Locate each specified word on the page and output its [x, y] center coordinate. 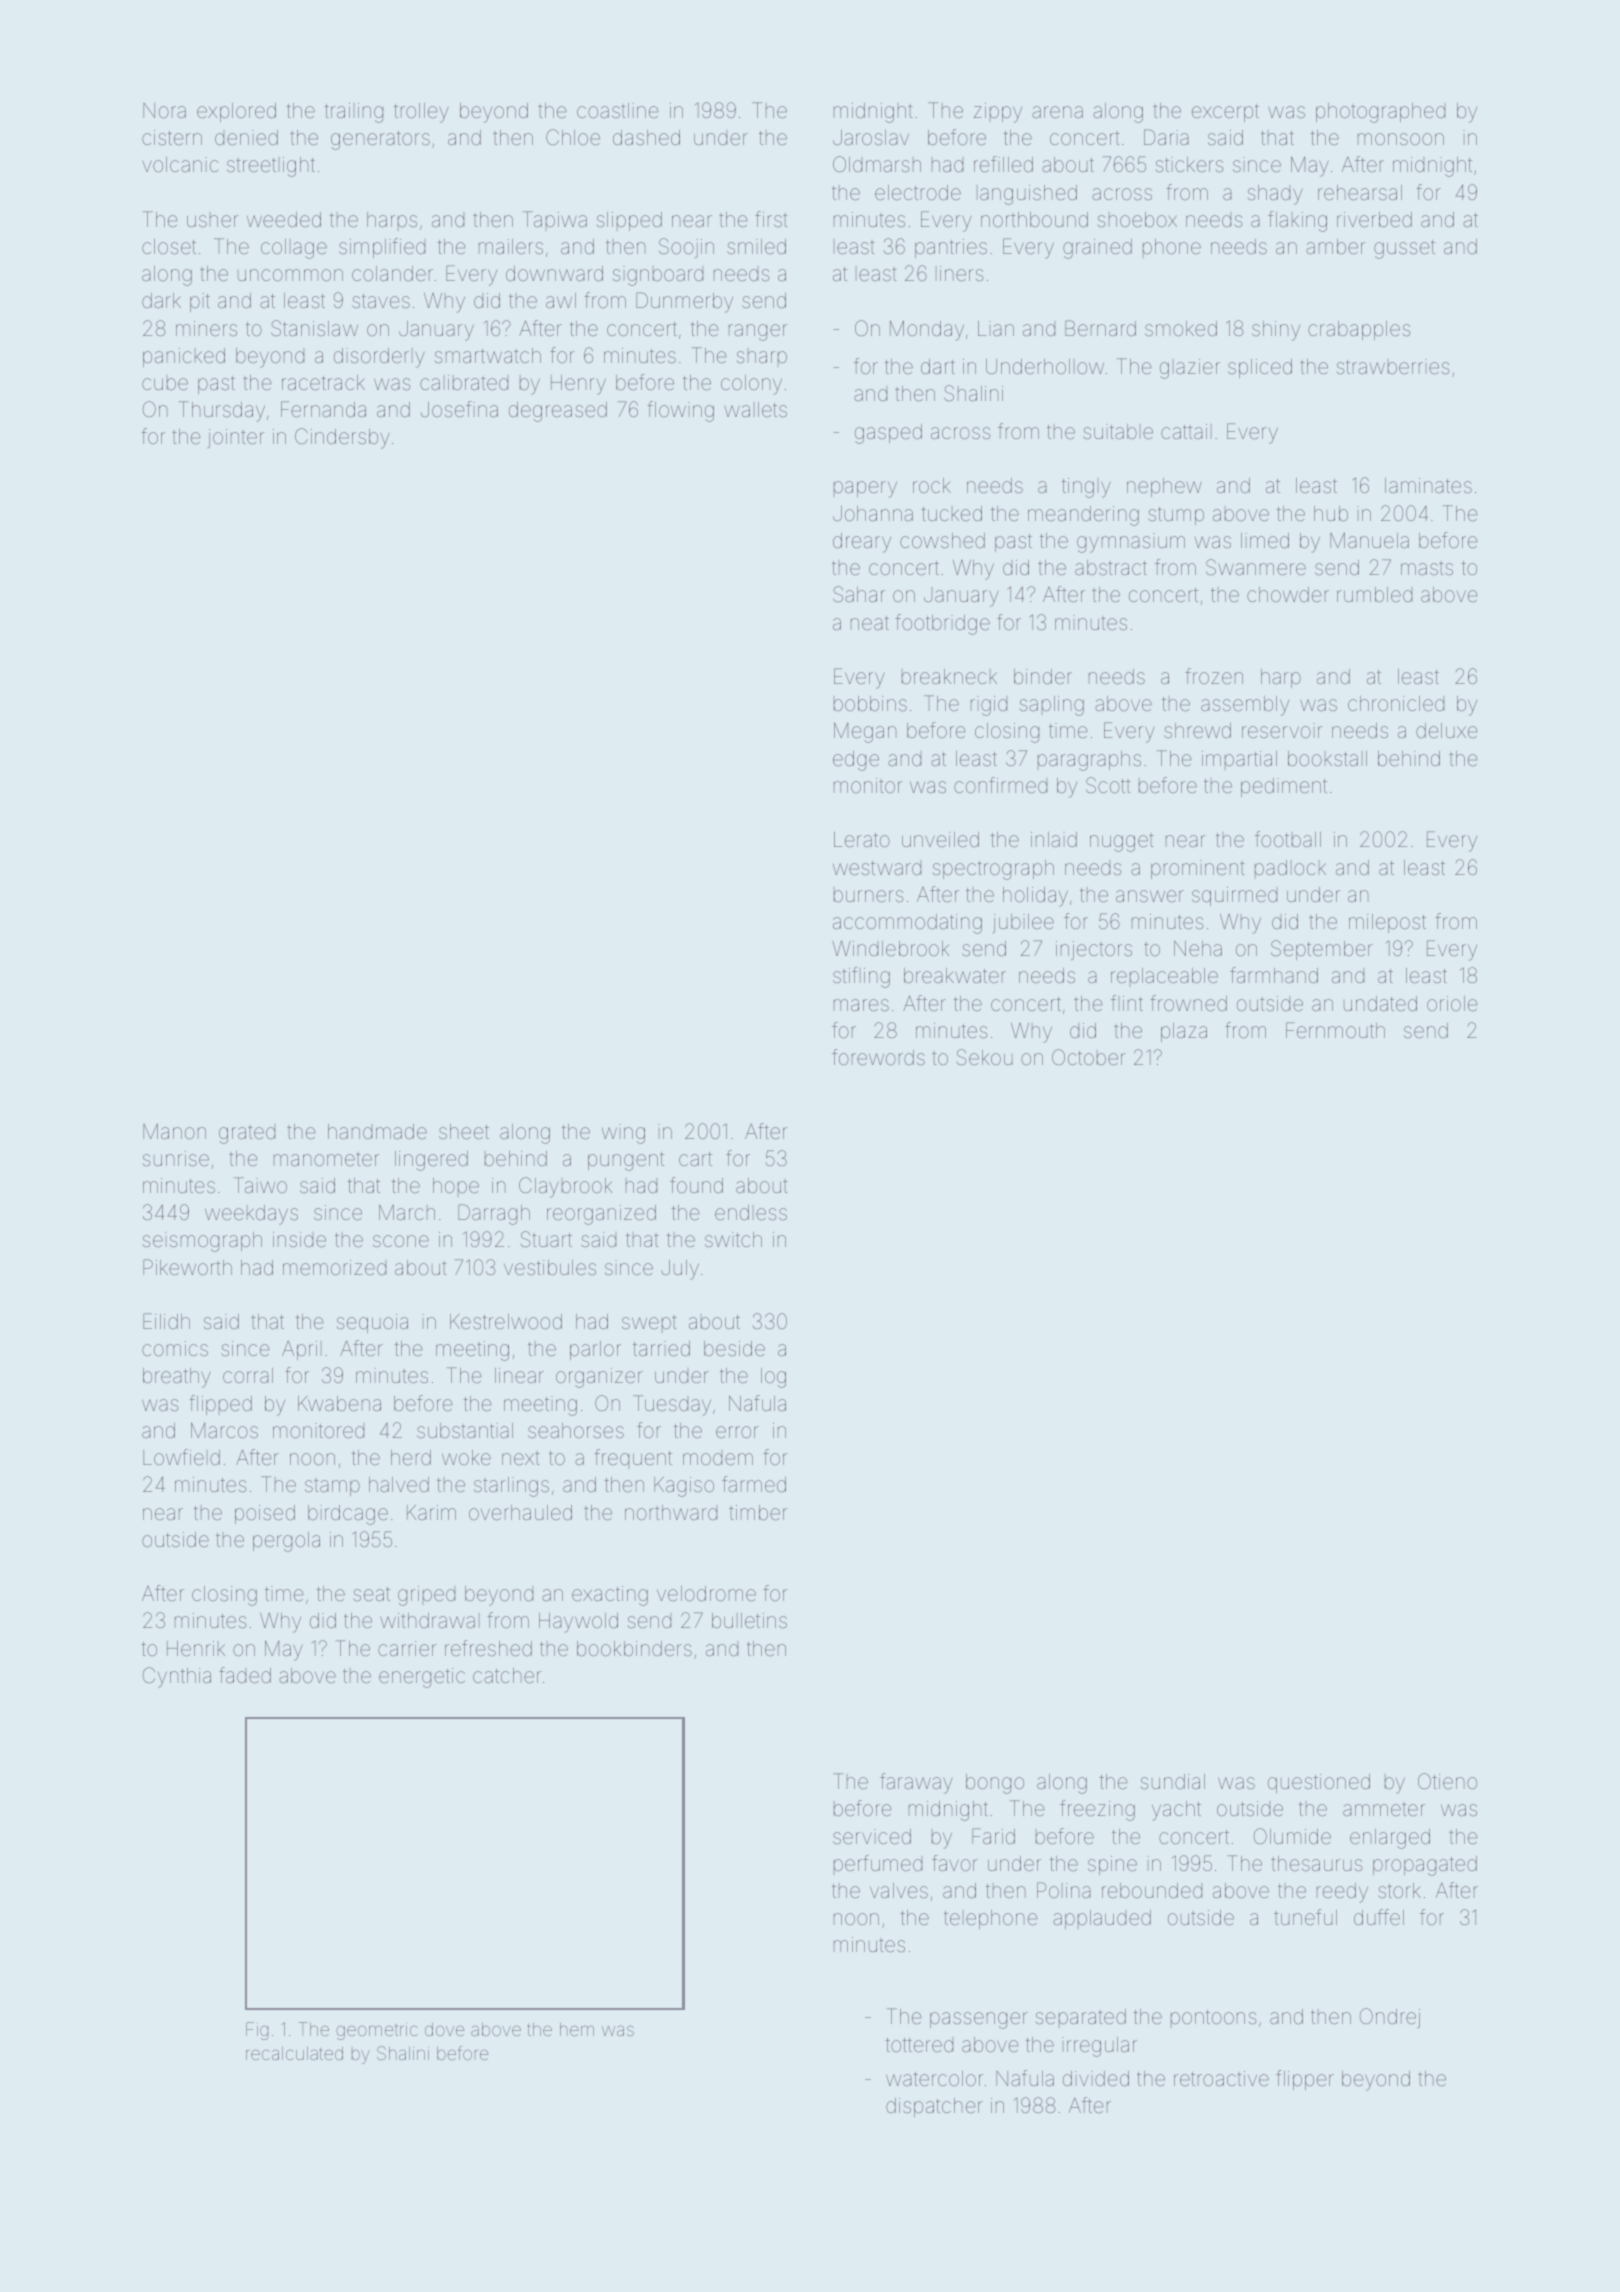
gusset [1404, 249]
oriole [1452, 1003]
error [737, 1432]
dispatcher [934, 2107]
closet [169, 246]
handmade [377, 1131]
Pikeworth [187, 1267]
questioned [1319, 1783]
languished [1027, 195]
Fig [257, 2031]
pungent [626, 1161]
